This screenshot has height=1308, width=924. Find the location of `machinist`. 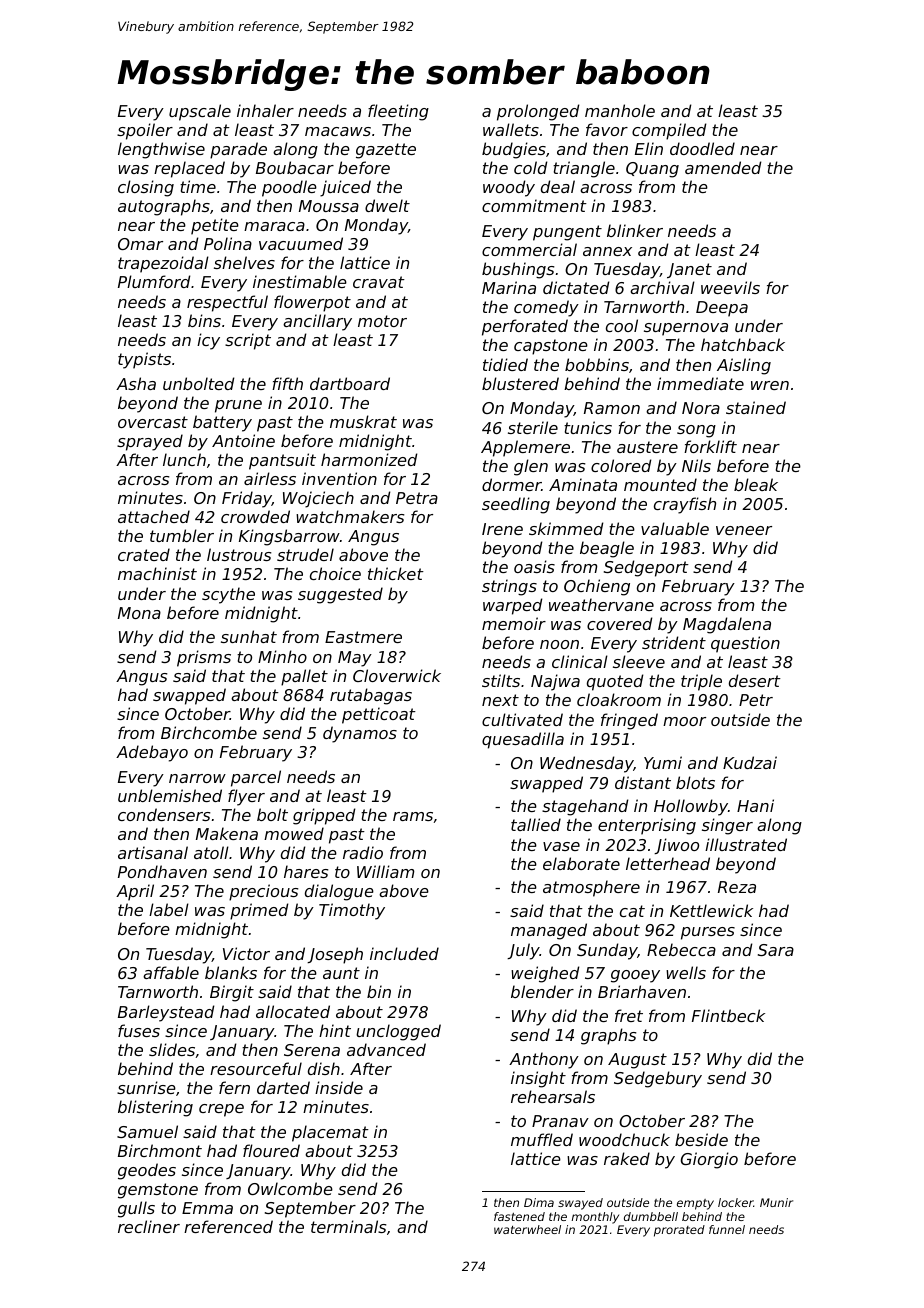

machinist is located at coordinates (157, 573).
